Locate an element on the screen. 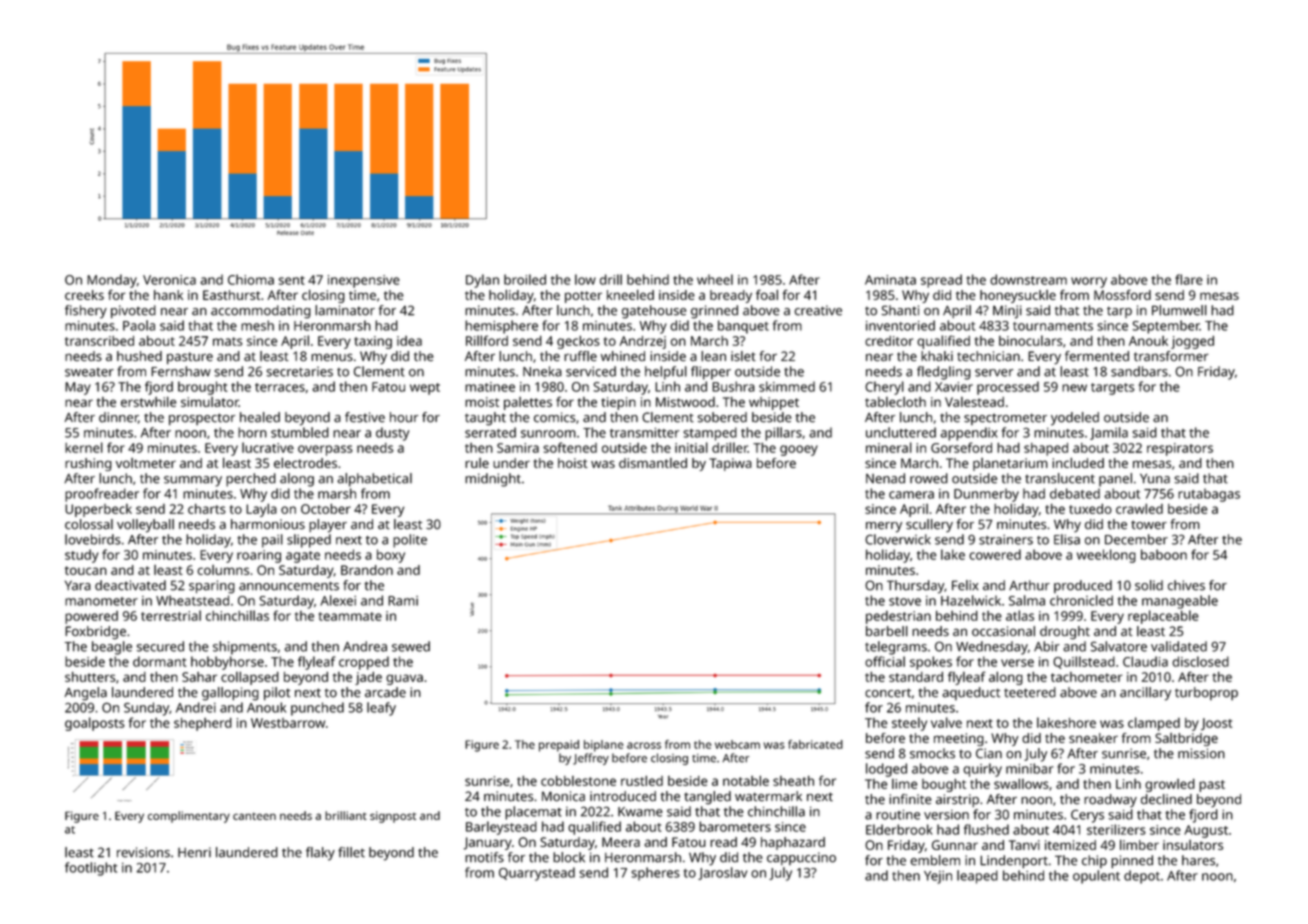 This screenshot has width=1308, height=924. creeks is located at coordinates (84, 295).
